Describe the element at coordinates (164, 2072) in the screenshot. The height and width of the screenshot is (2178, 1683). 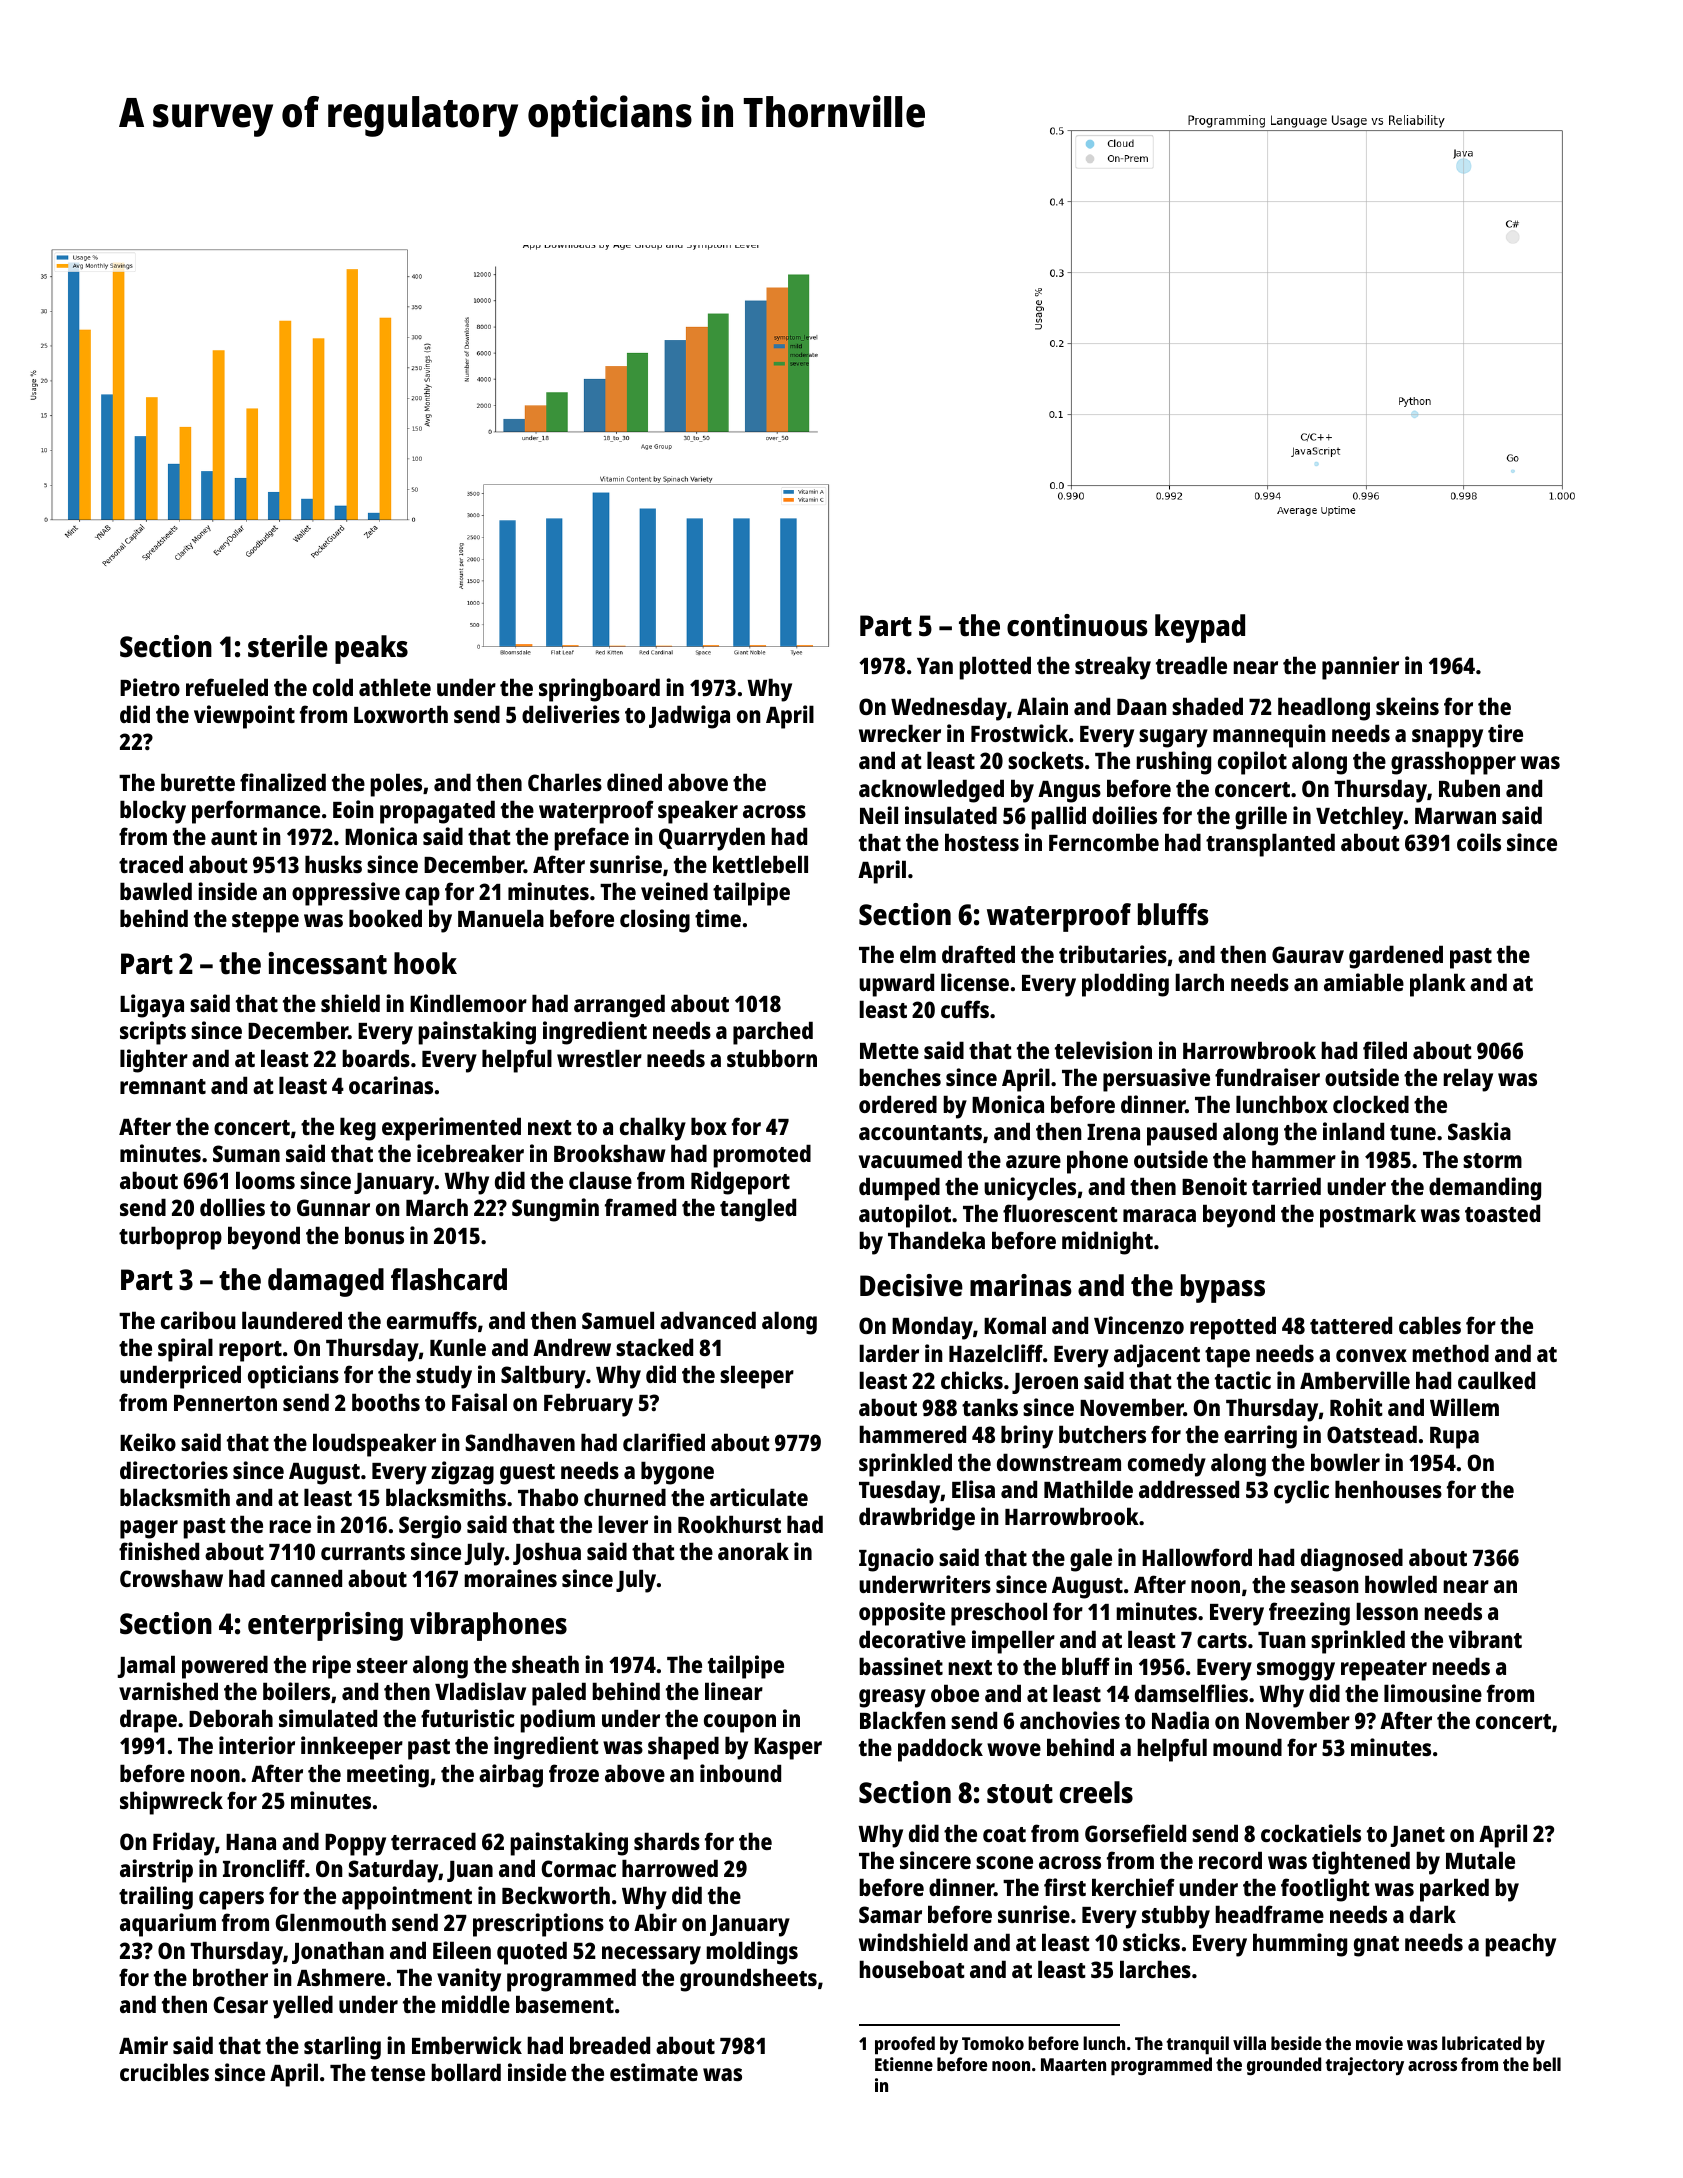
I see `crucibles` at that location.
